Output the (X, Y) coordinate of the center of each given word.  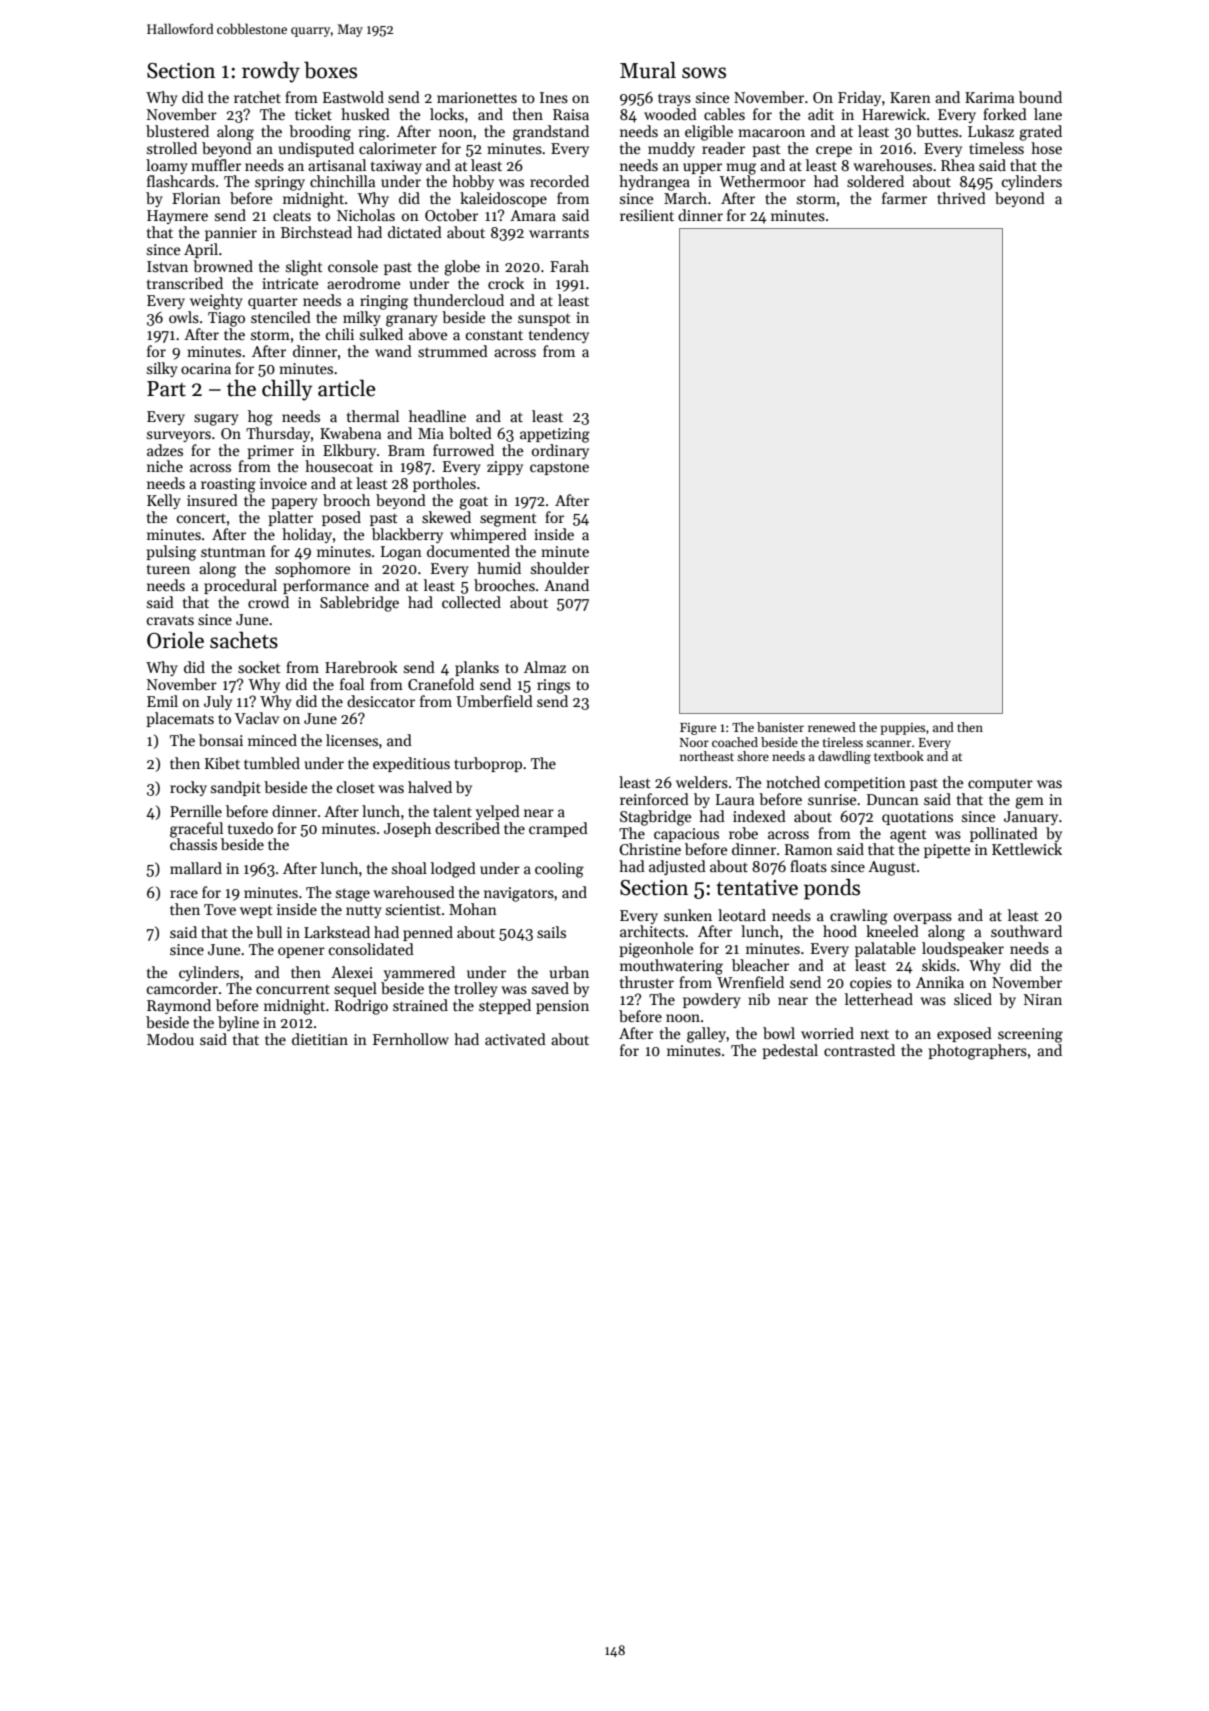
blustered (177, 131)
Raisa (571, 114)
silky (162, 369)
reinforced (654, 799)
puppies (902, 729)
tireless (843, 742)
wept (256, 911)
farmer (904, 198)
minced (272, 740)
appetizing (555, 435)
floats (808, 866)
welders (702, 782)
